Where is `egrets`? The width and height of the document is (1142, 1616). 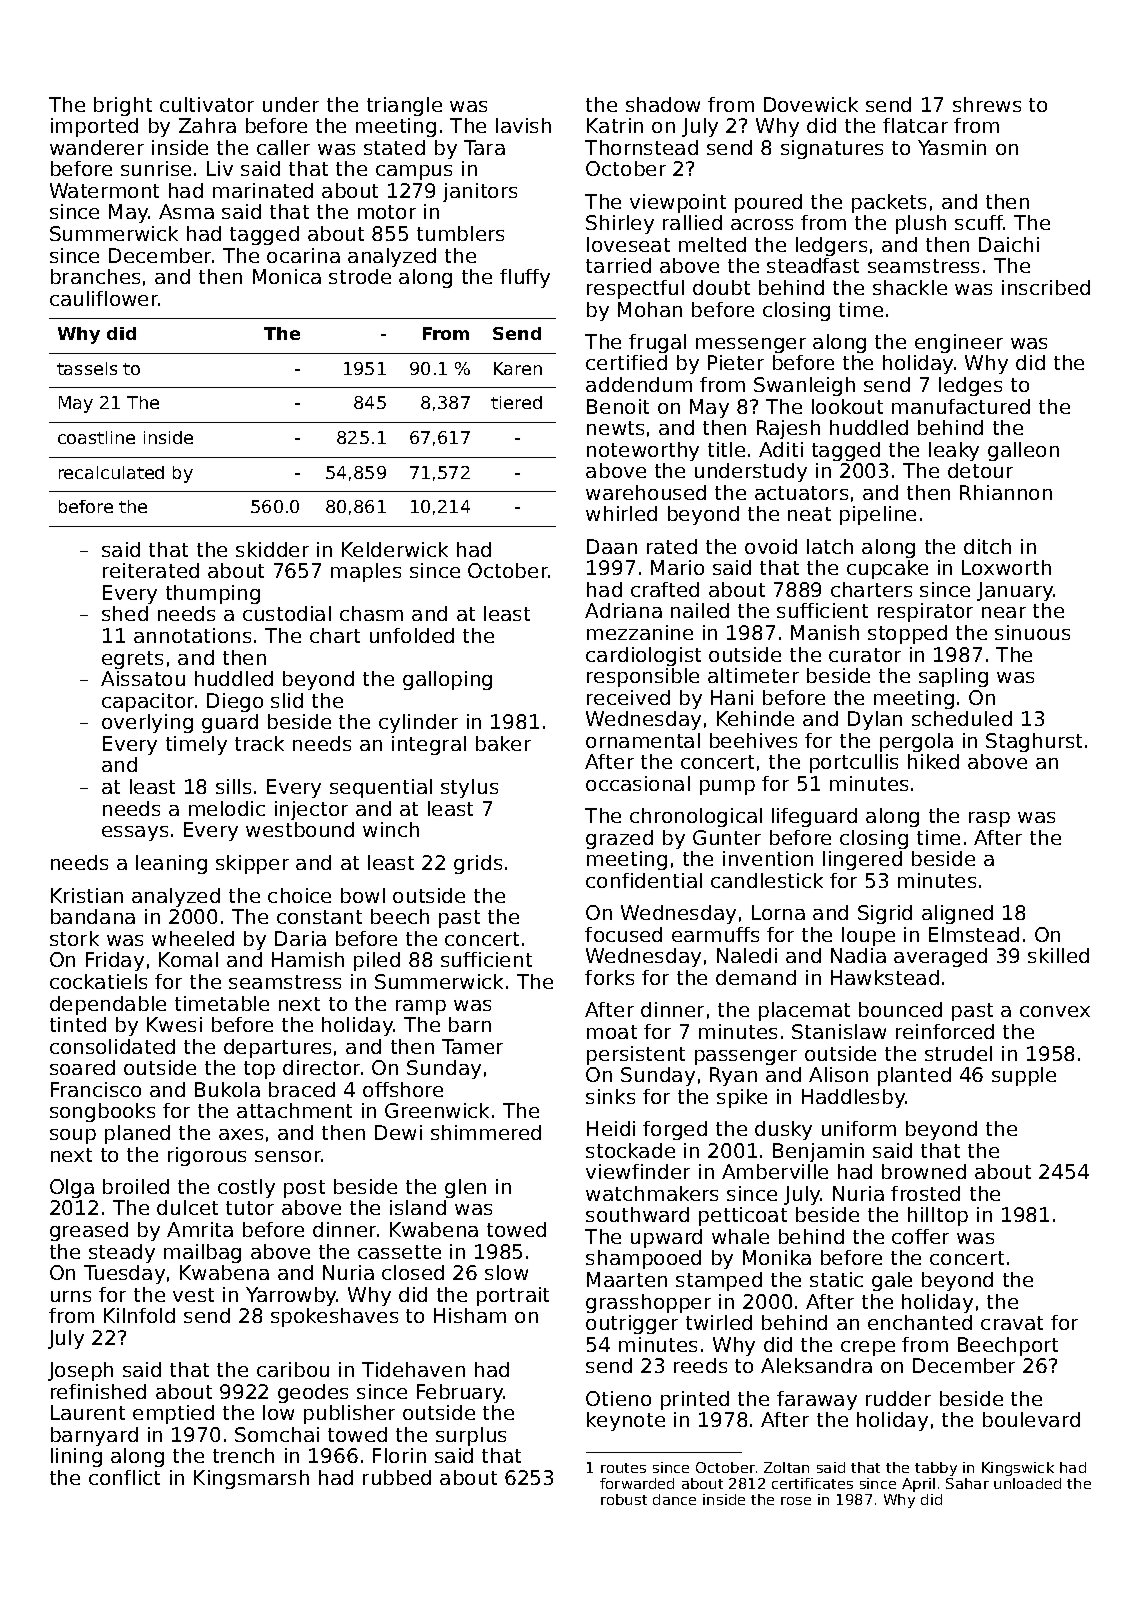 egrets is located at coordinates (132, 660).
